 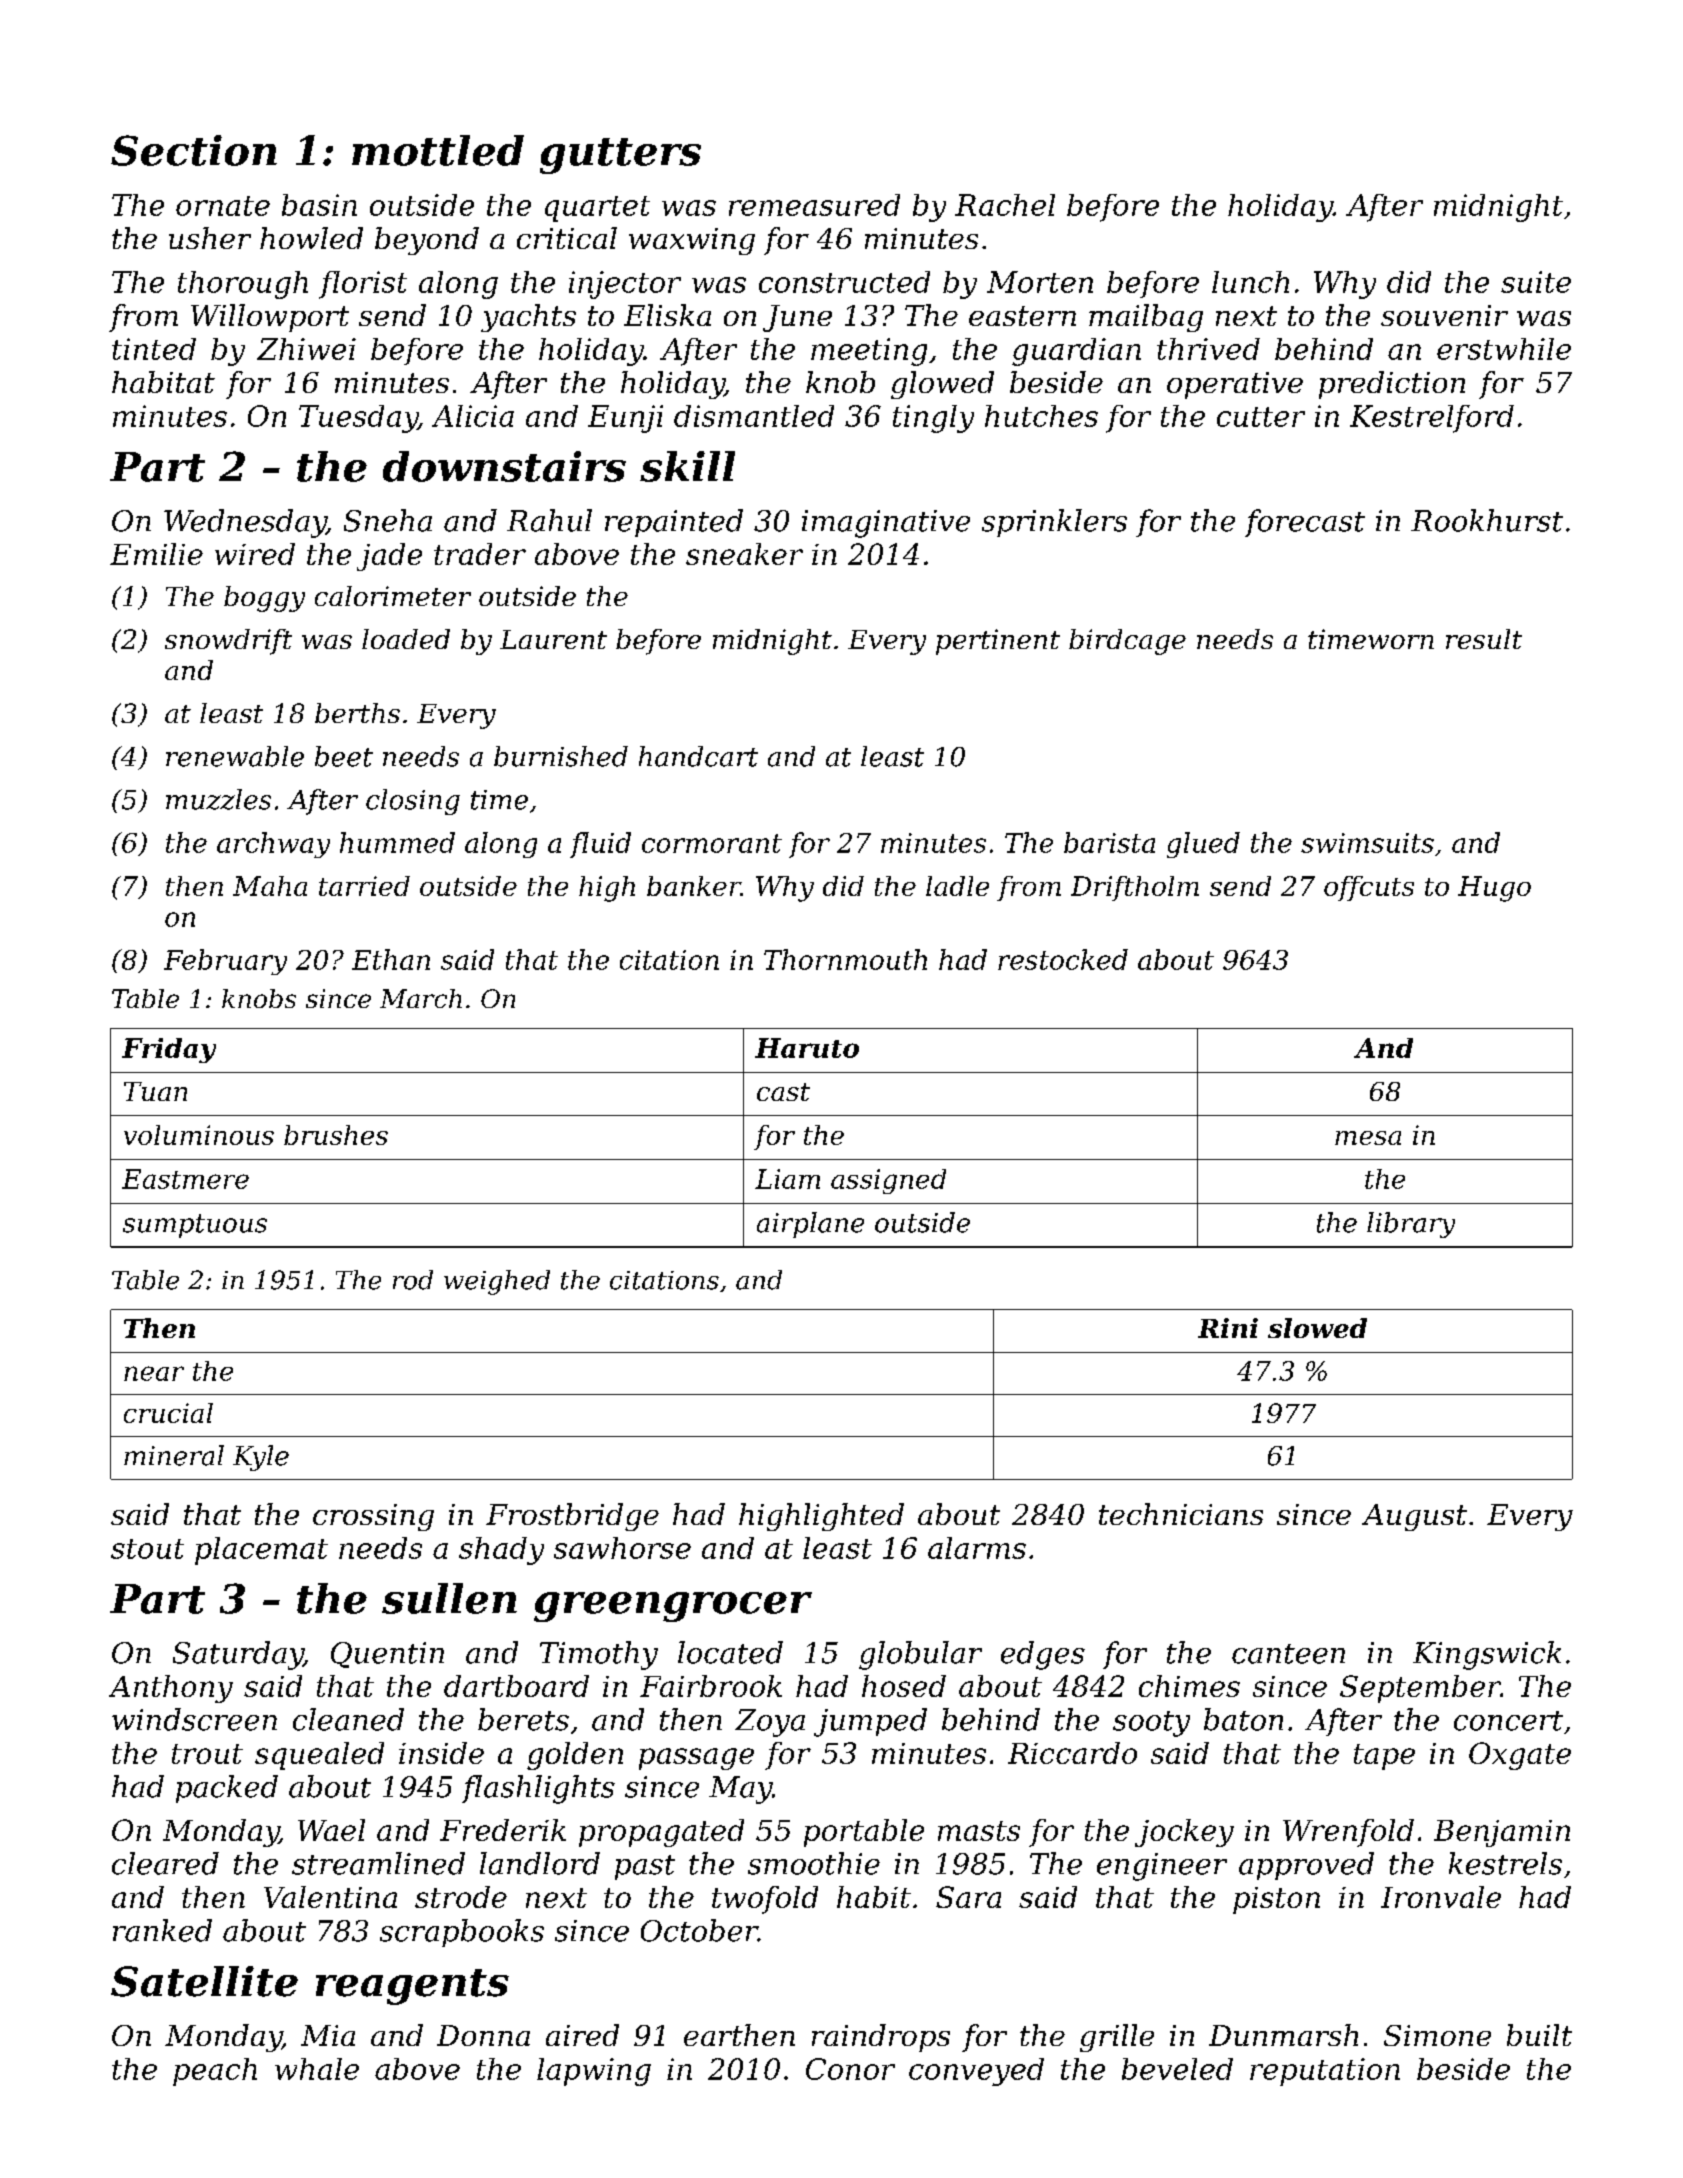 I want to click on Hugo, so click(x=1494, y=889).
